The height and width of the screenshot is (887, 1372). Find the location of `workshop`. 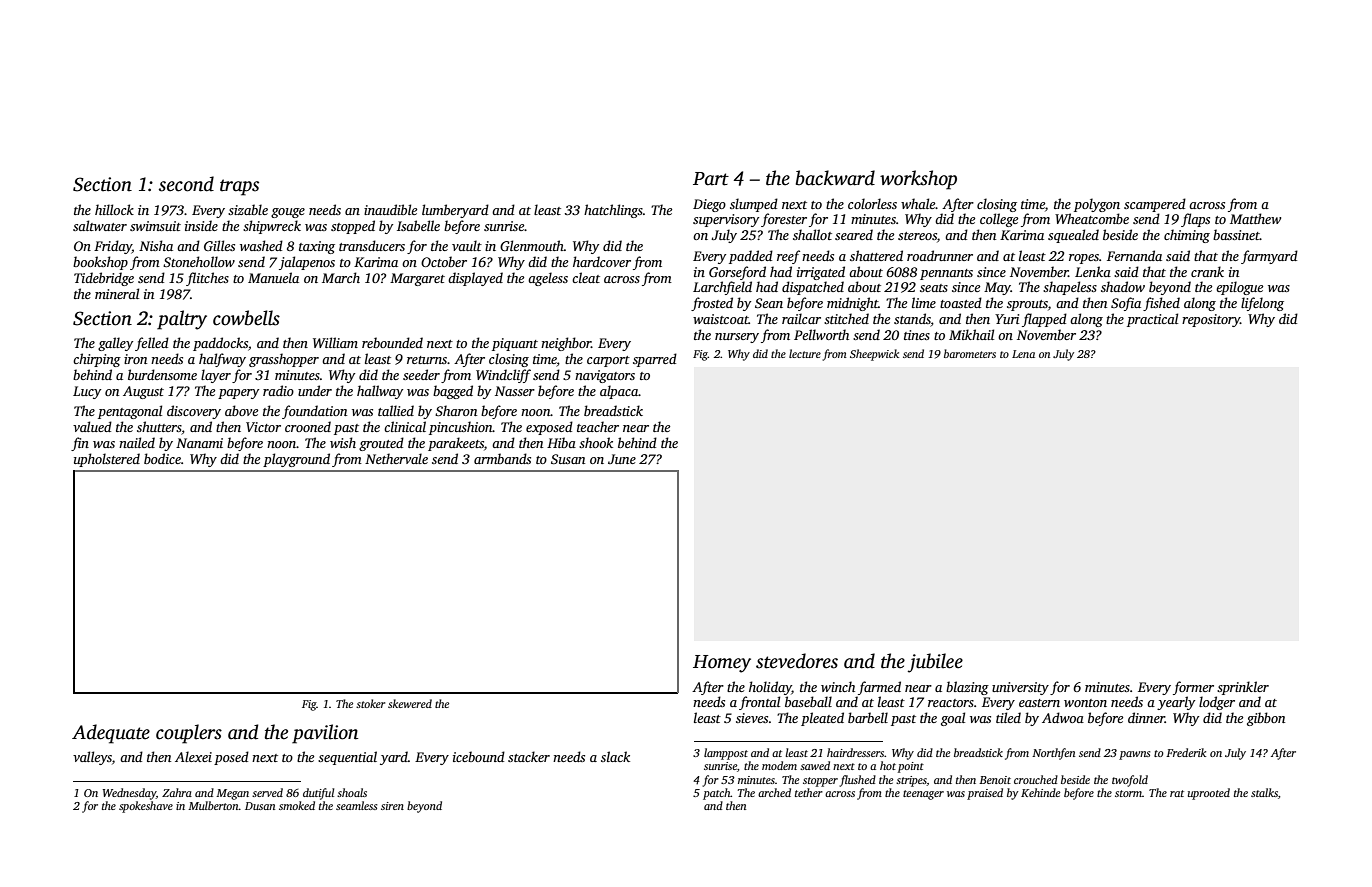

workshop is located at coordinates (918, 180).
